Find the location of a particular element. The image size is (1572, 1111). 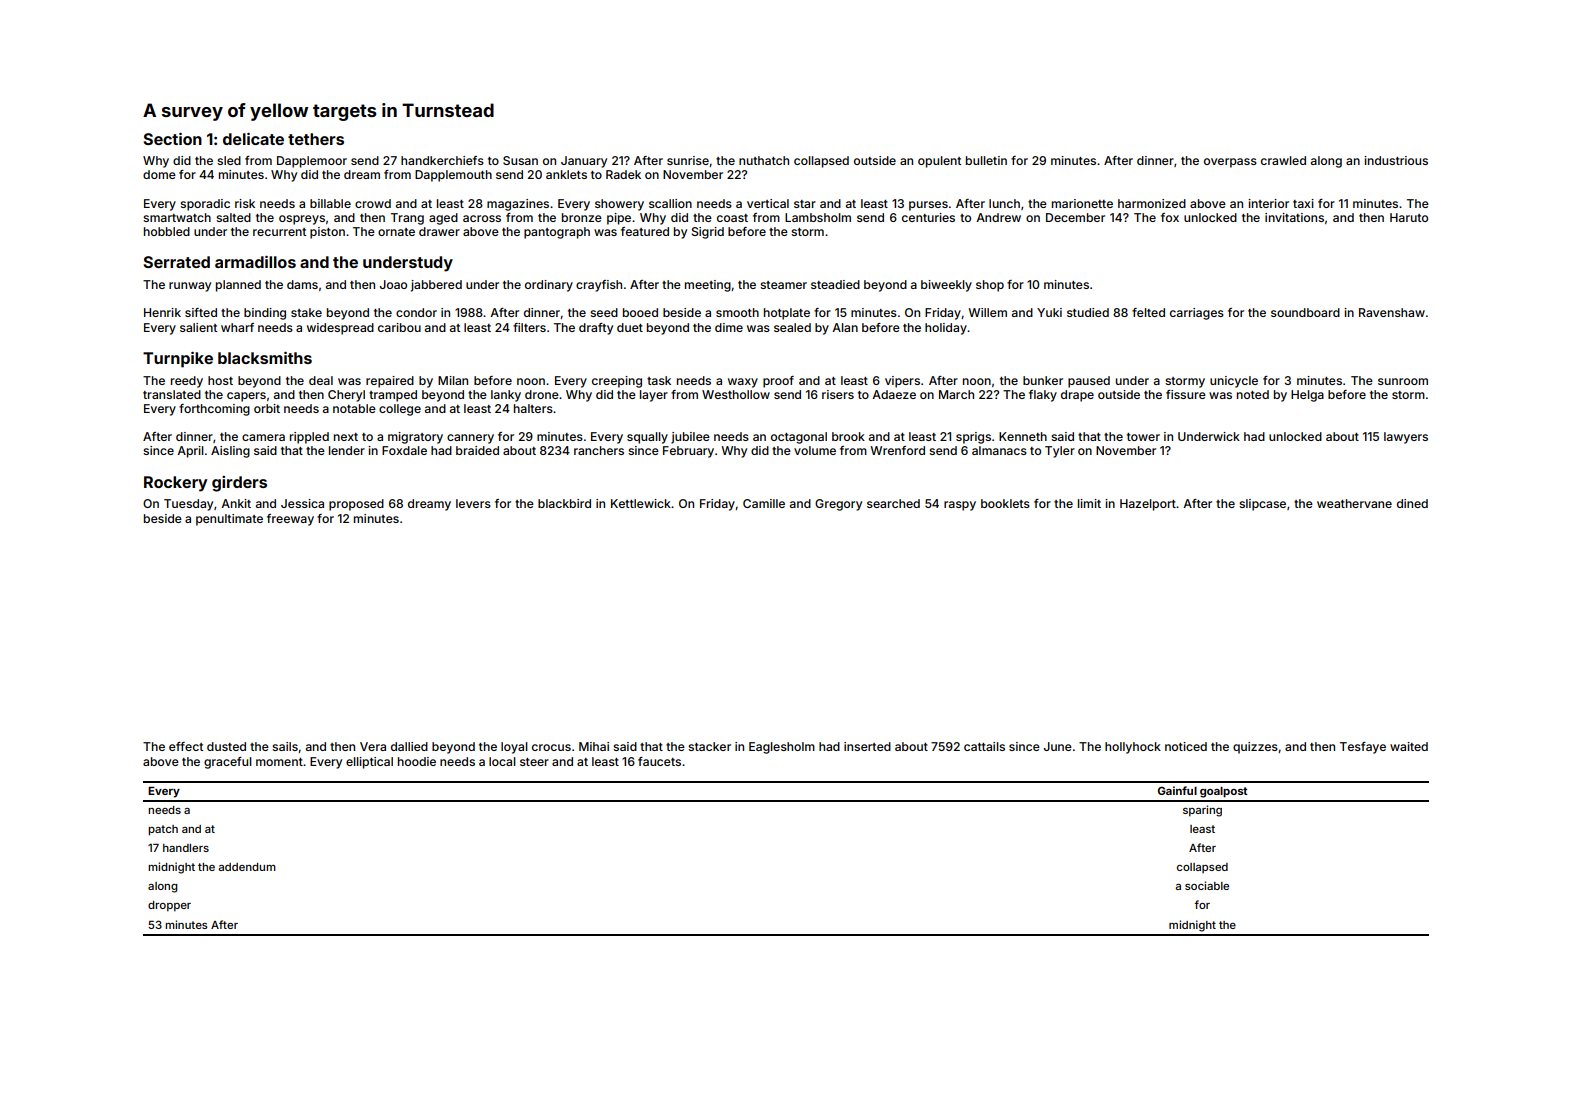

handkerchiefs is located at coordinates (442, 160).
